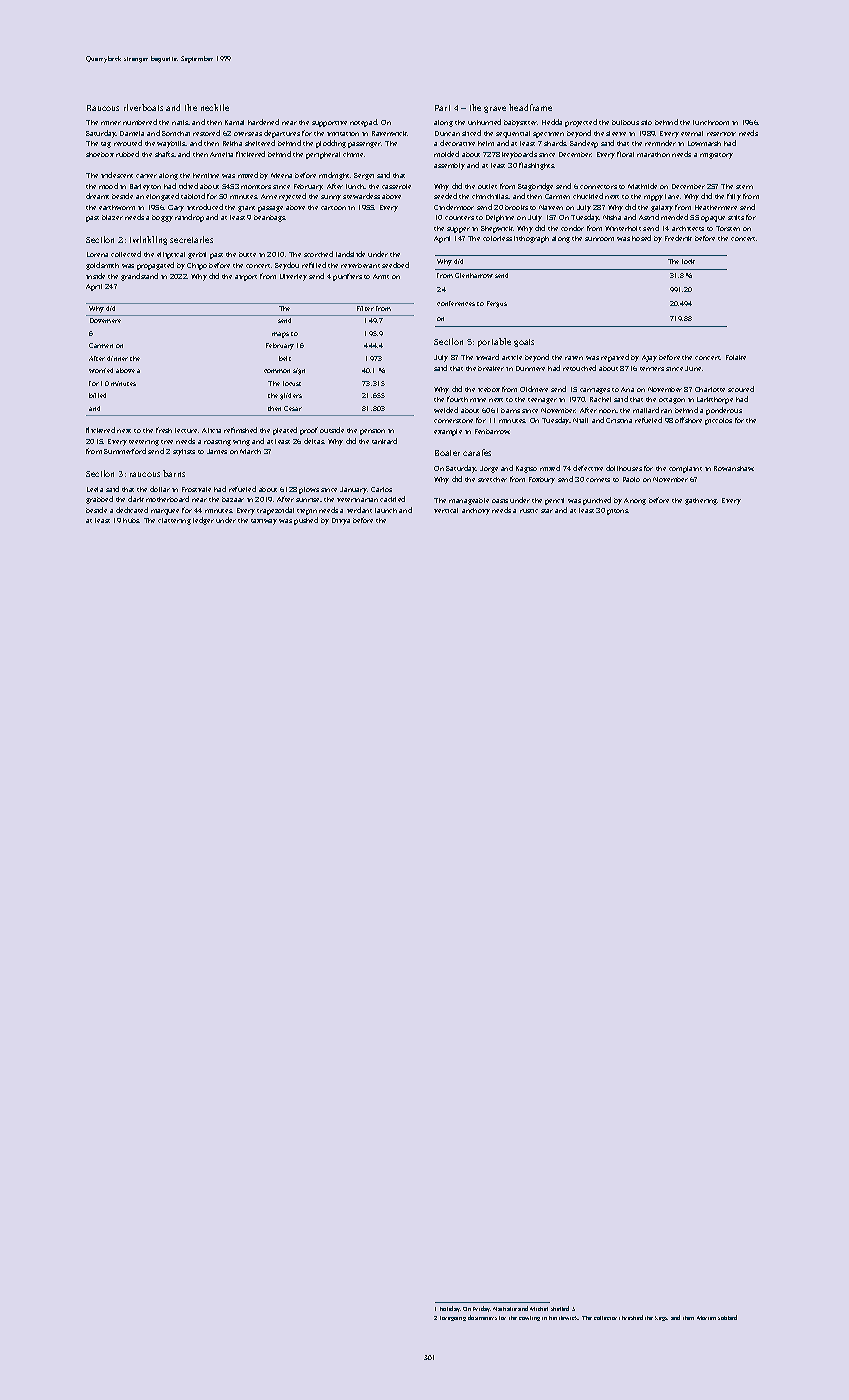 The image size is (849, 1400). Describe the element at coordinates (530, 107) in the image. I see `headframe` at that location.
